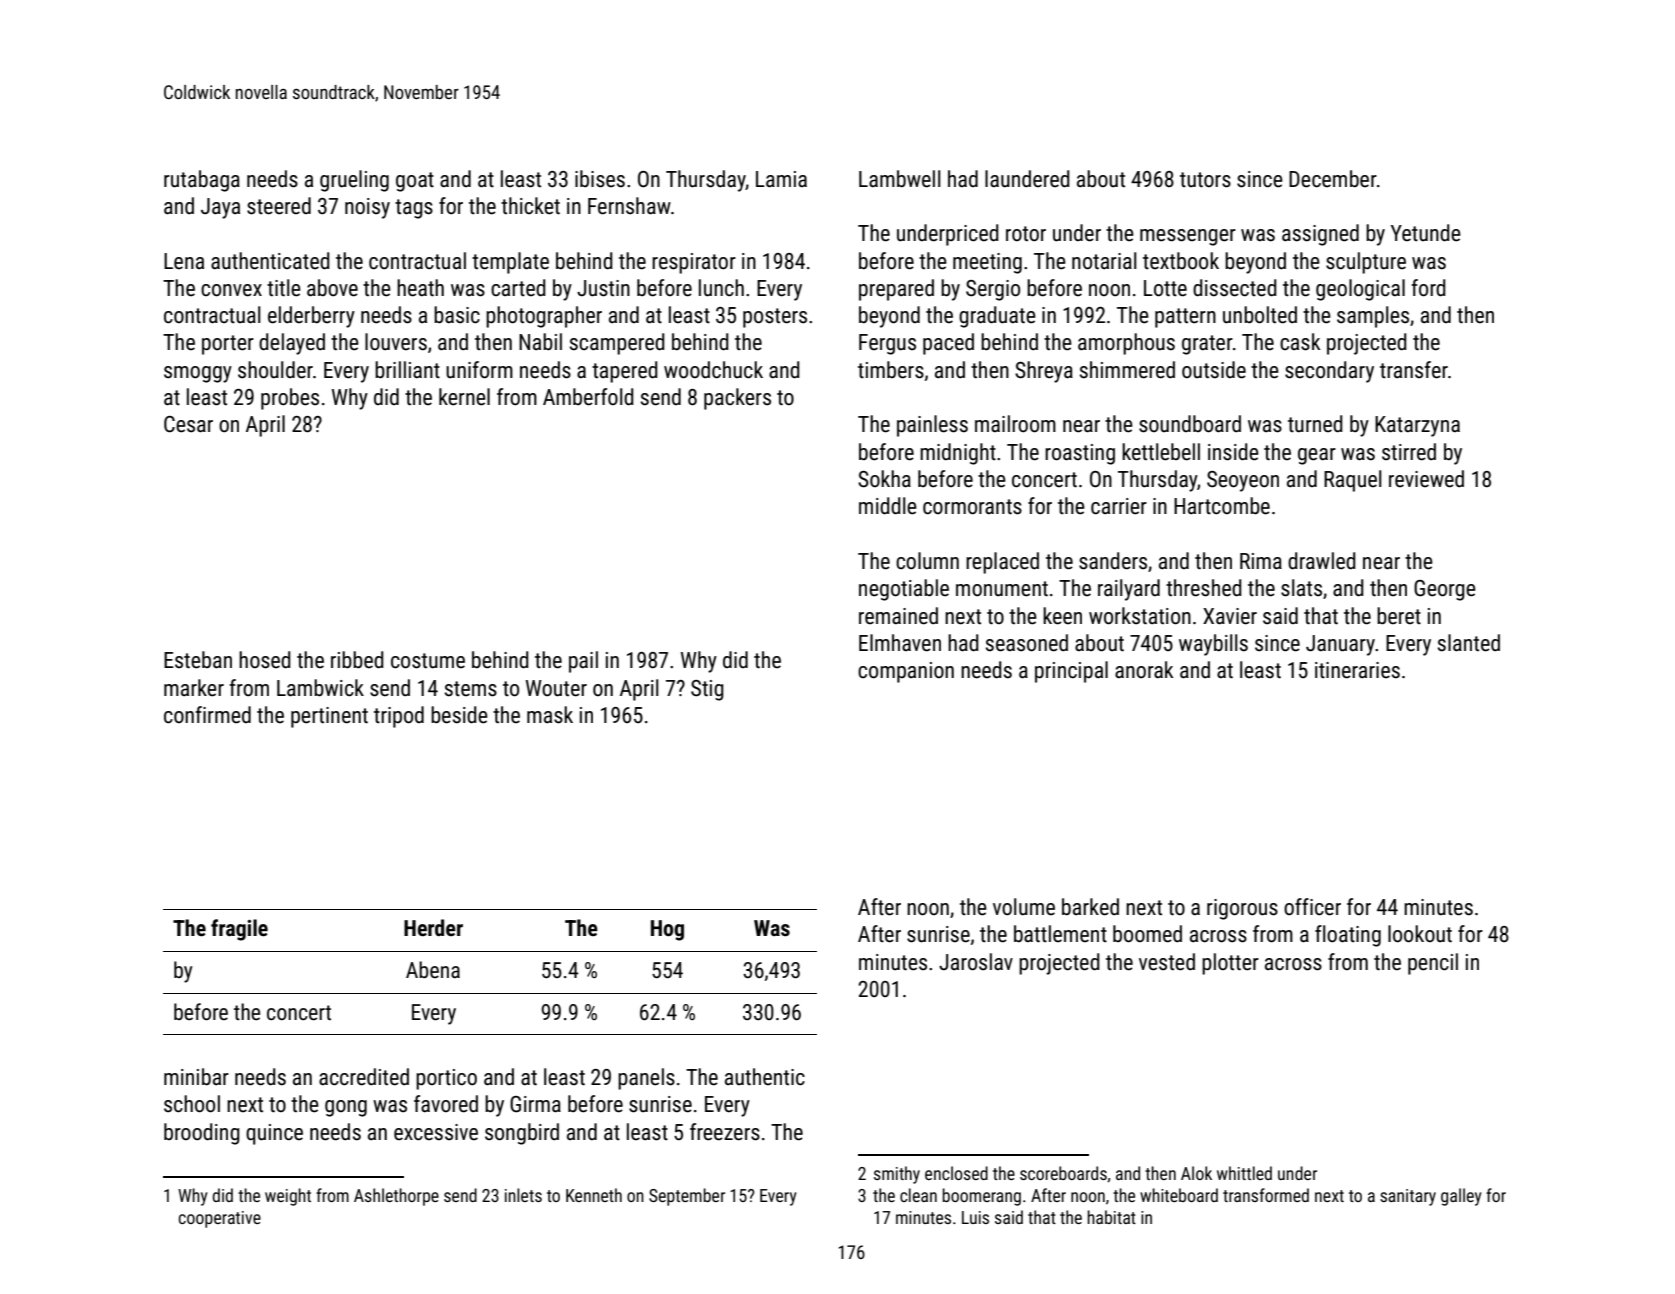  I want to click on songbird, so click(522, 1134).
